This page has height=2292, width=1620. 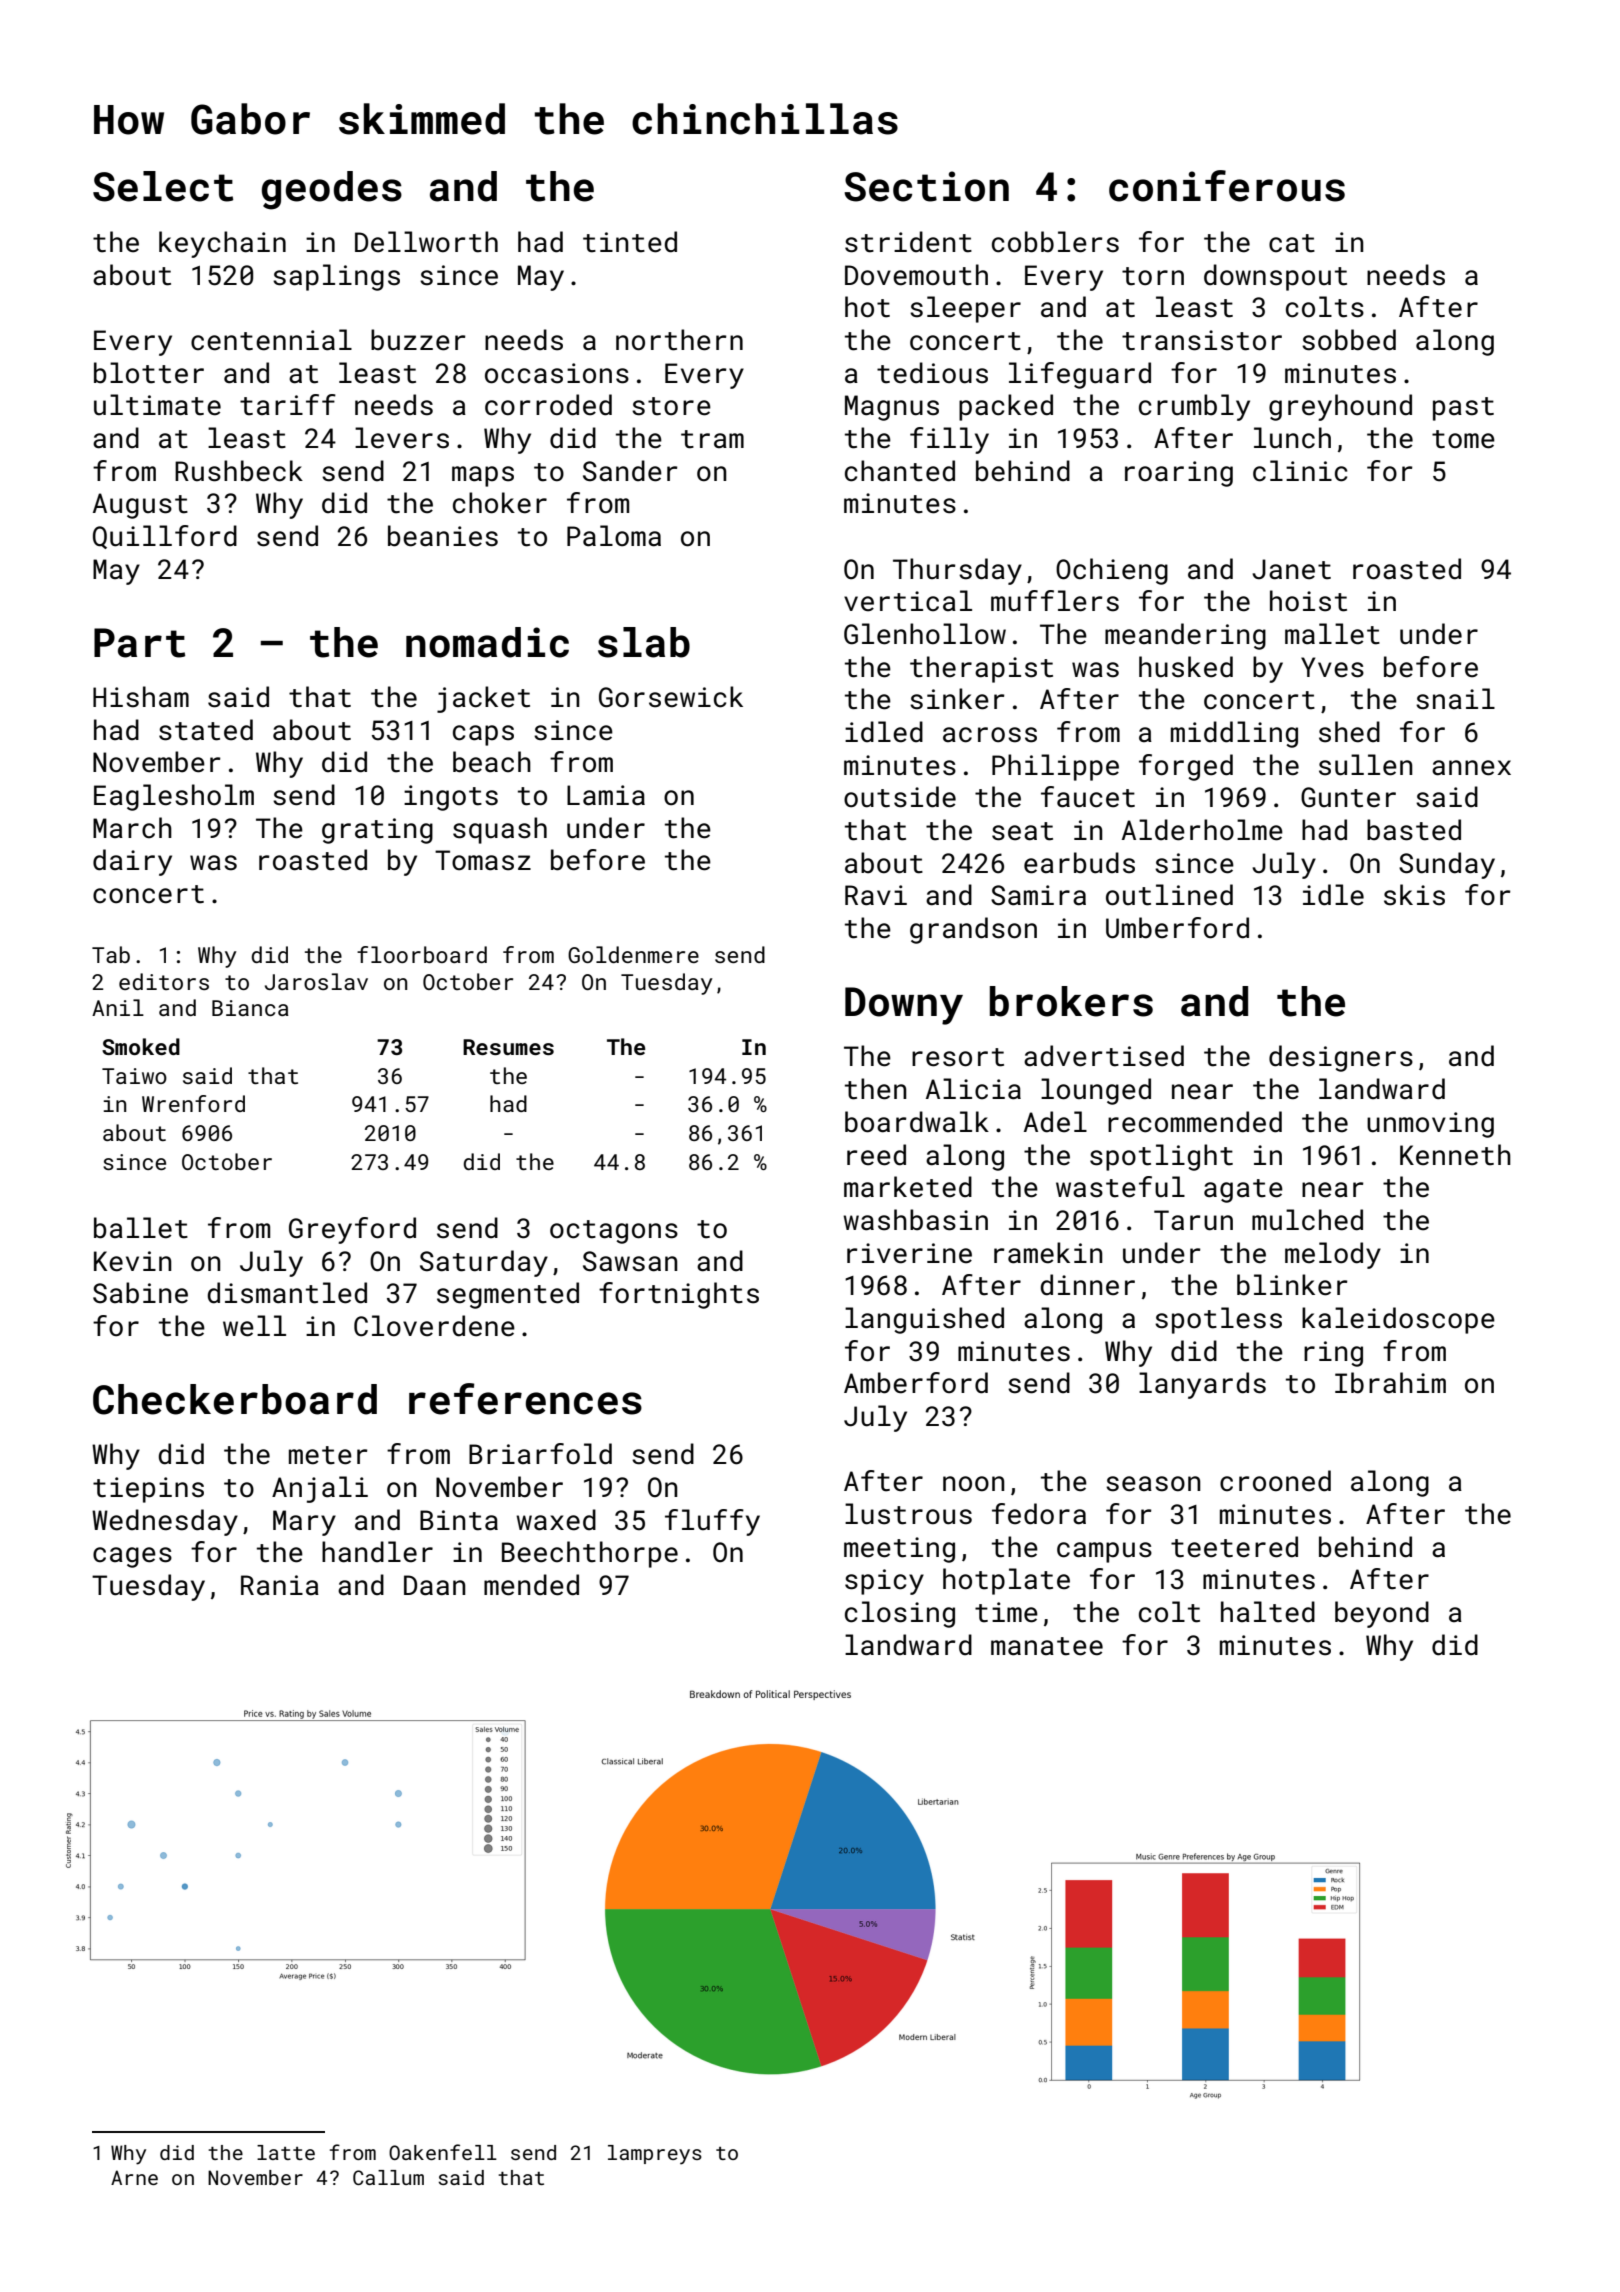 What do you see at coordinates (134, 2177) in the page?
I see `Arne` at bounding box center [134, 2177].
